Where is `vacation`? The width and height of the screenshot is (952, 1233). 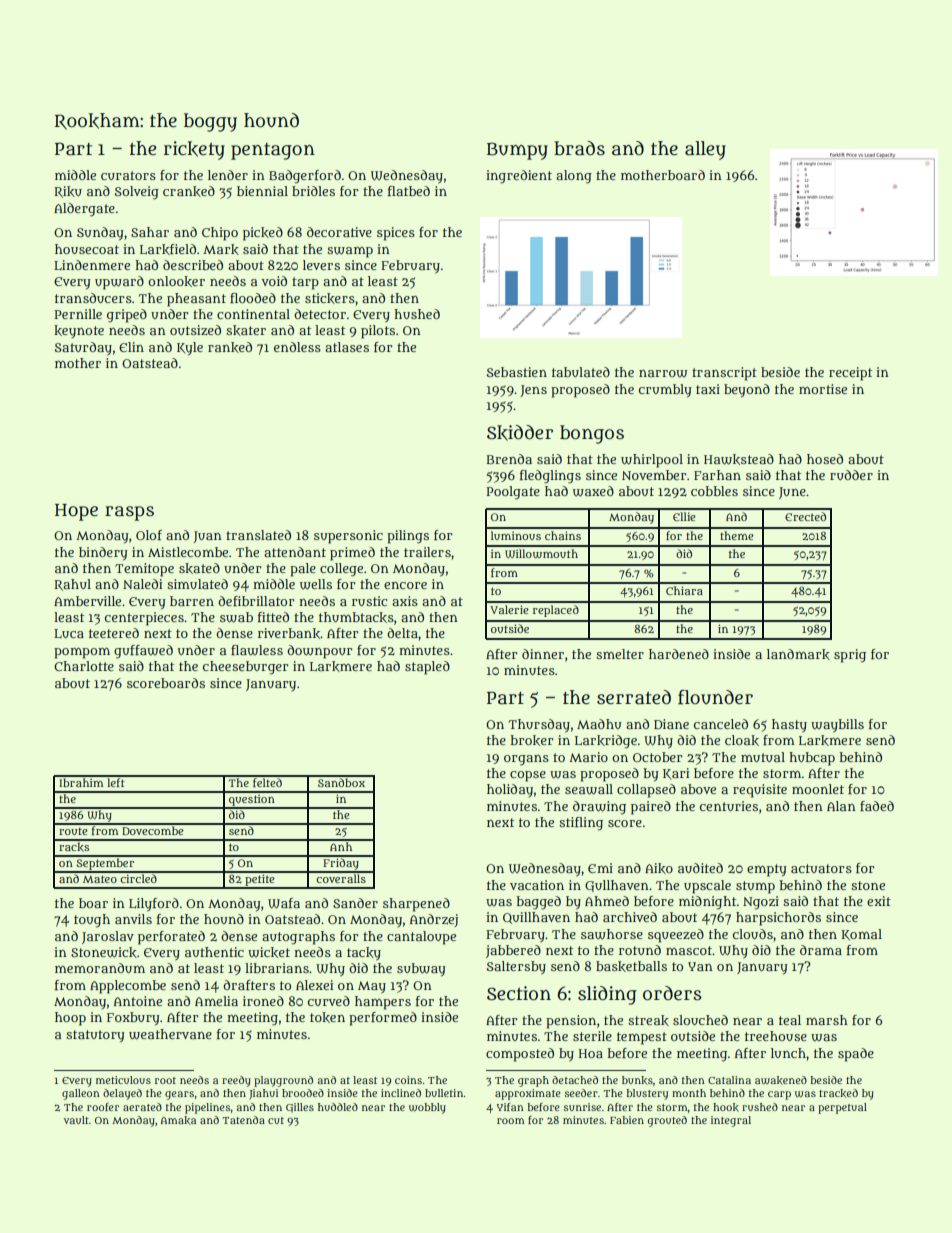 vacation is located at coordinates (537, 885).
